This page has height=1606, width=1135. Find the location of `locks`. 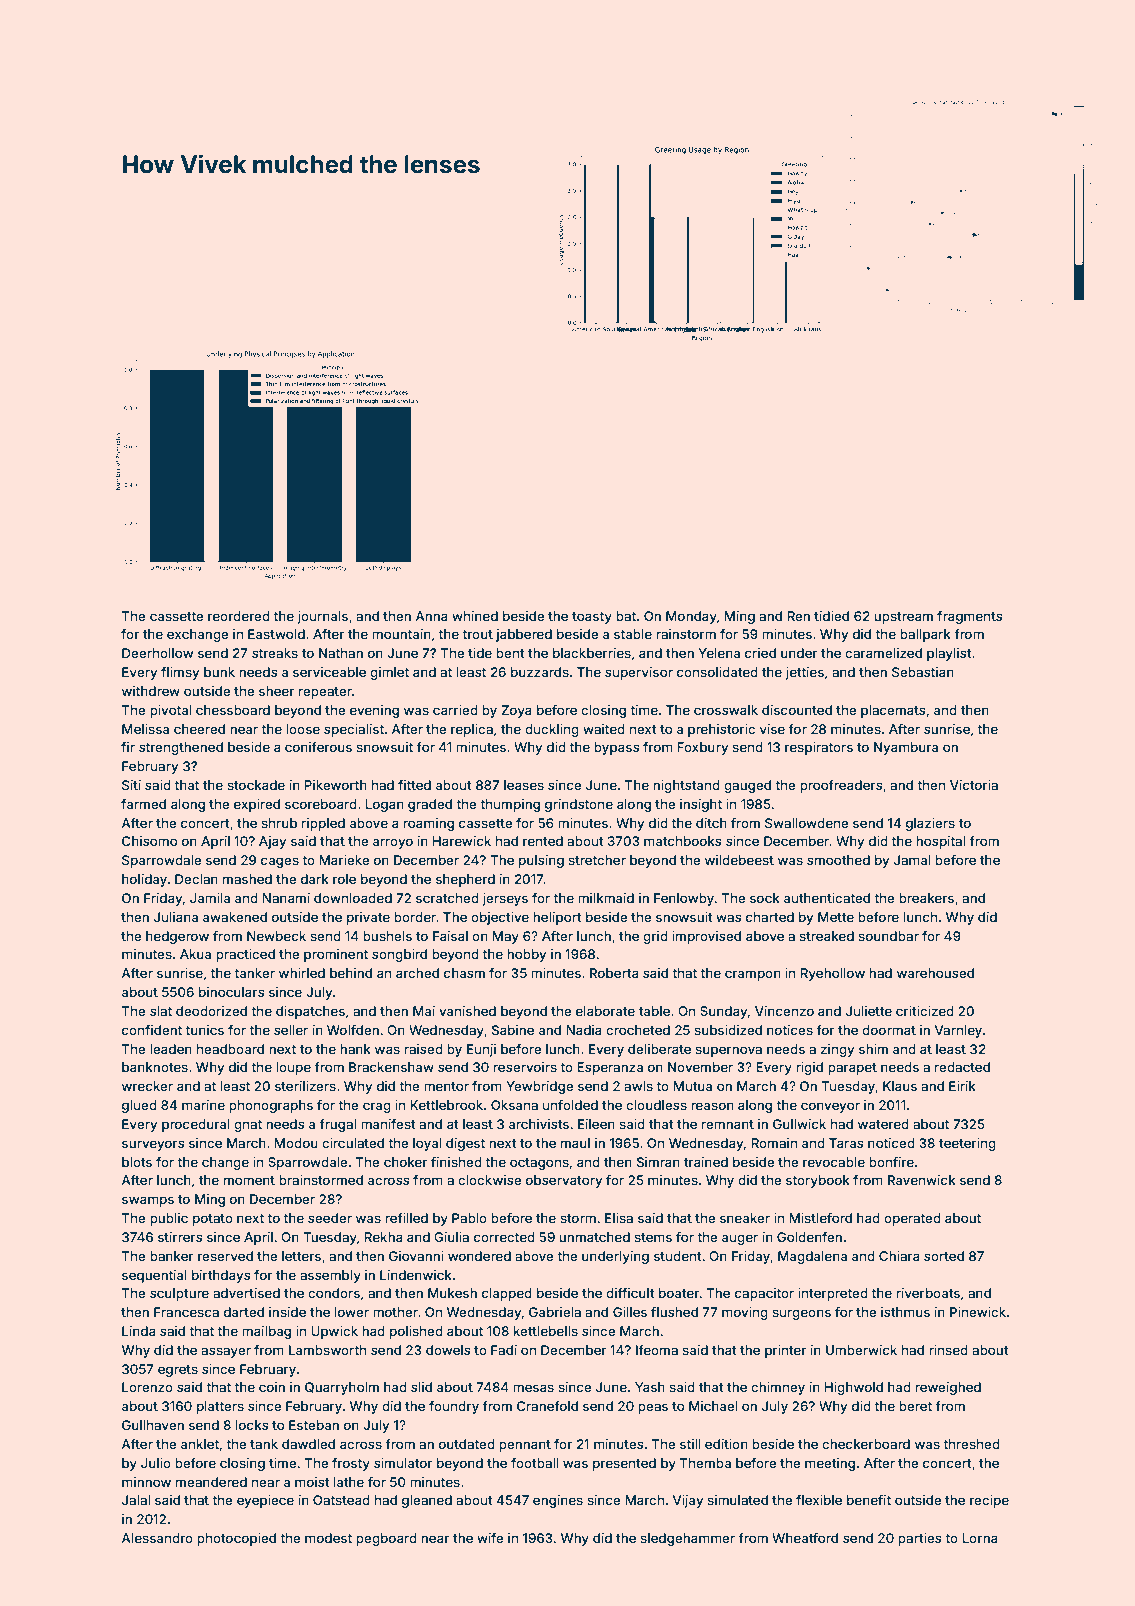

locks is located at coordinates (252, 1425).
